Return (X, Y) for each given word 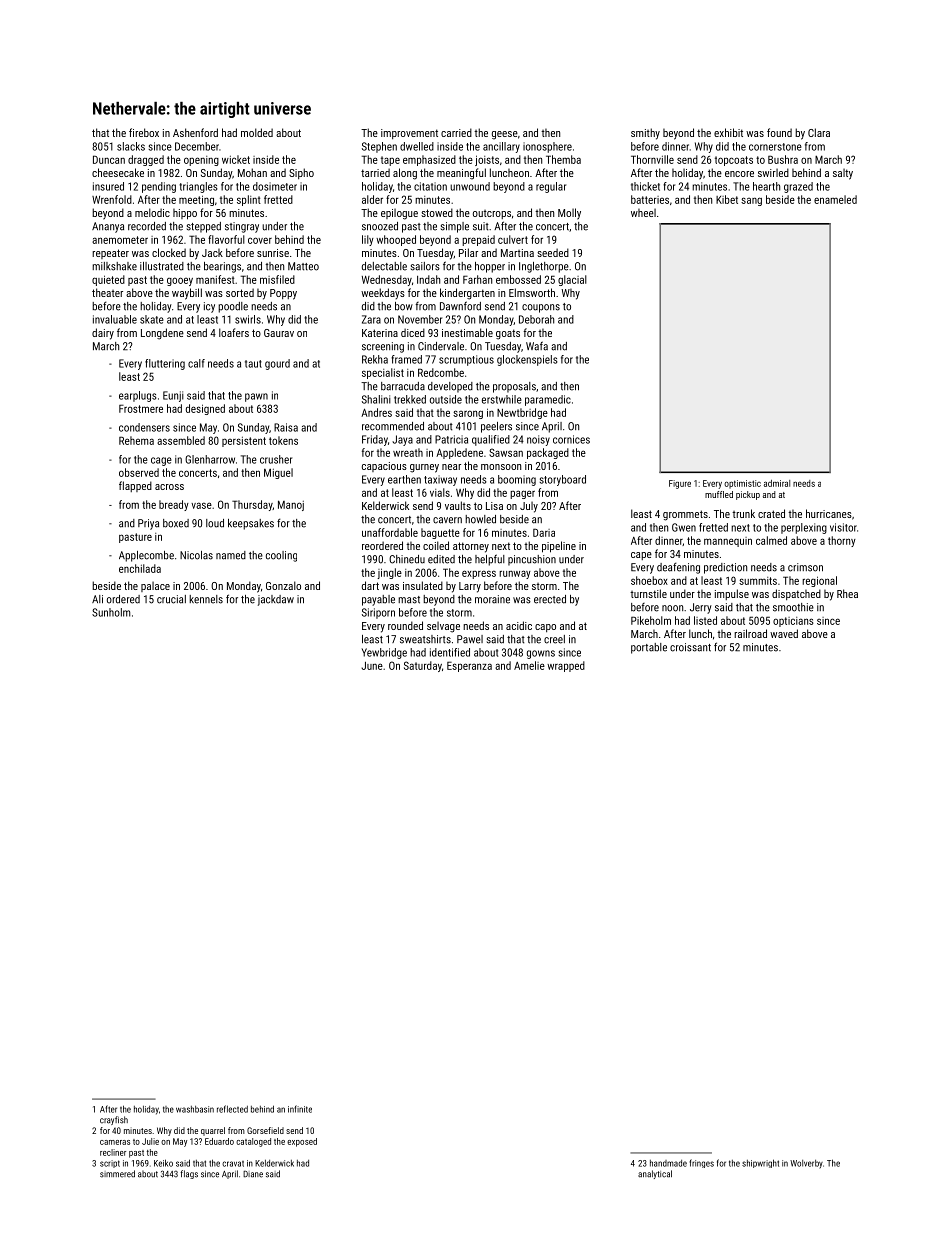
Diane (253, 1174)
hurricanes (829, 513)
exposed (302, 1142)
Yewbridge (384, 653)
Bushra (783, 159)
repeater (110, 254)
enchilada (140, 568)
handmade (668, 1163)
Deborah (536, 319)
